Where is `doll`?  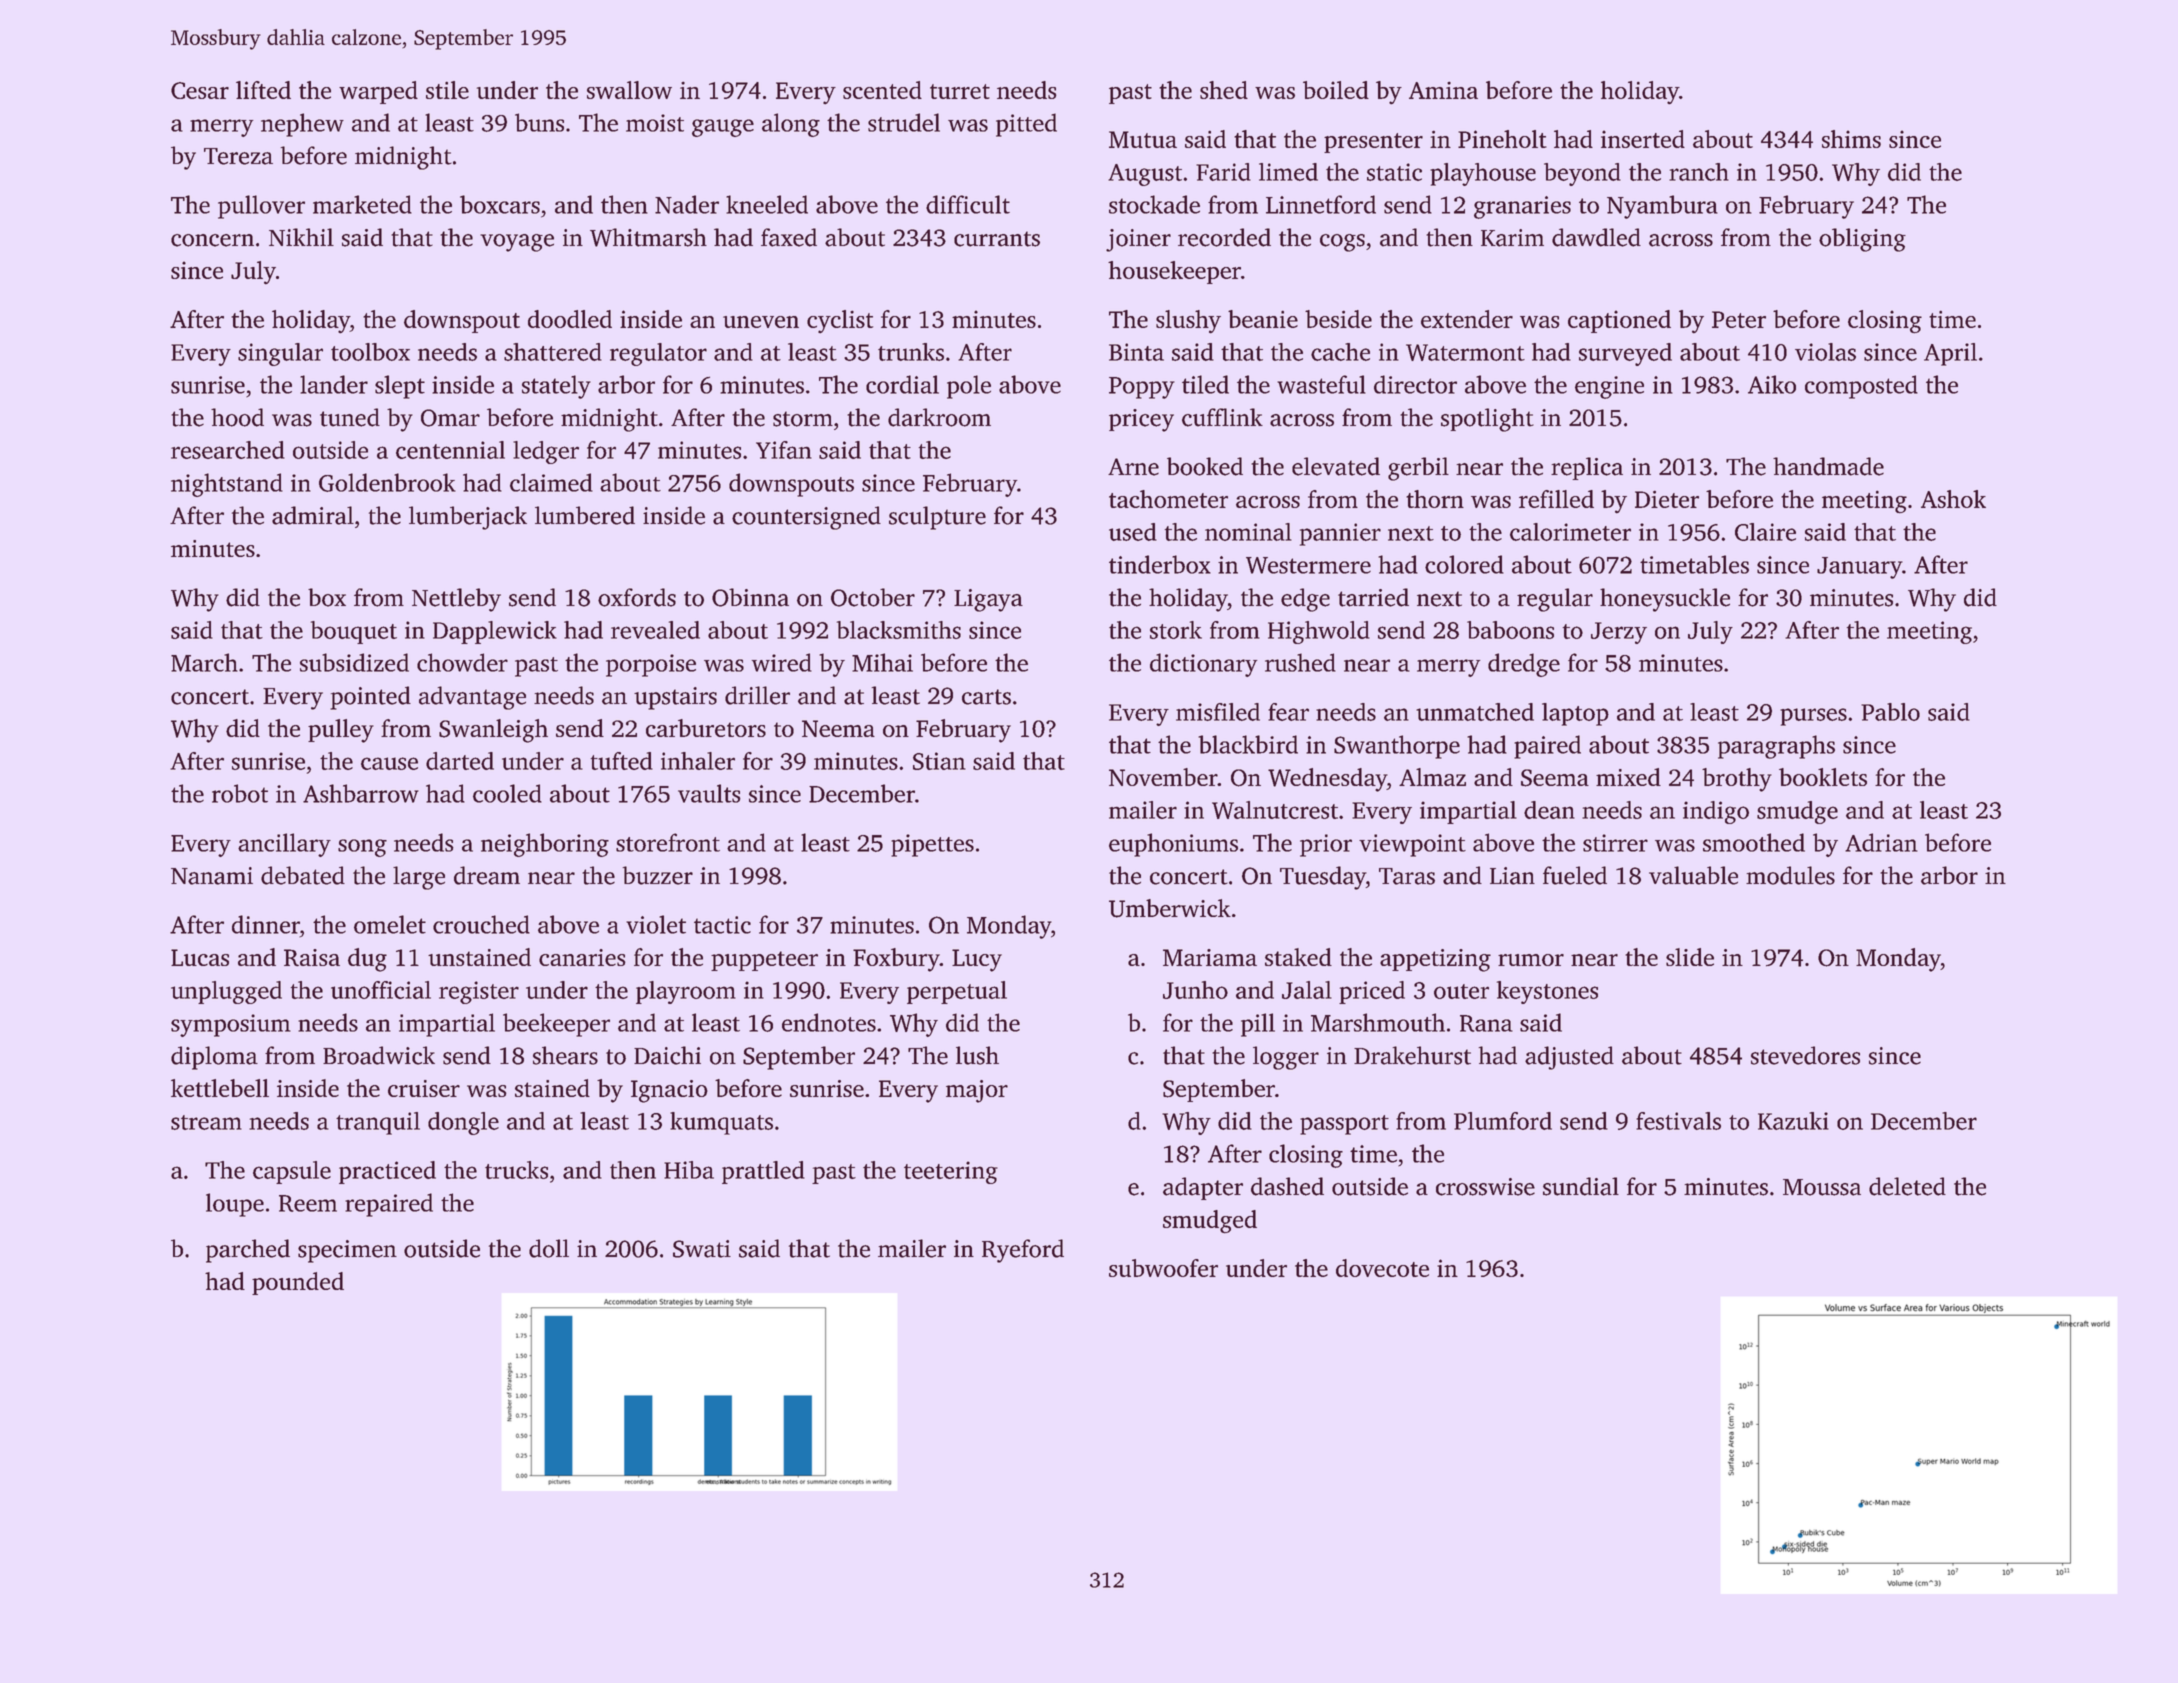 doll is located at coordinates (549, 1248).
